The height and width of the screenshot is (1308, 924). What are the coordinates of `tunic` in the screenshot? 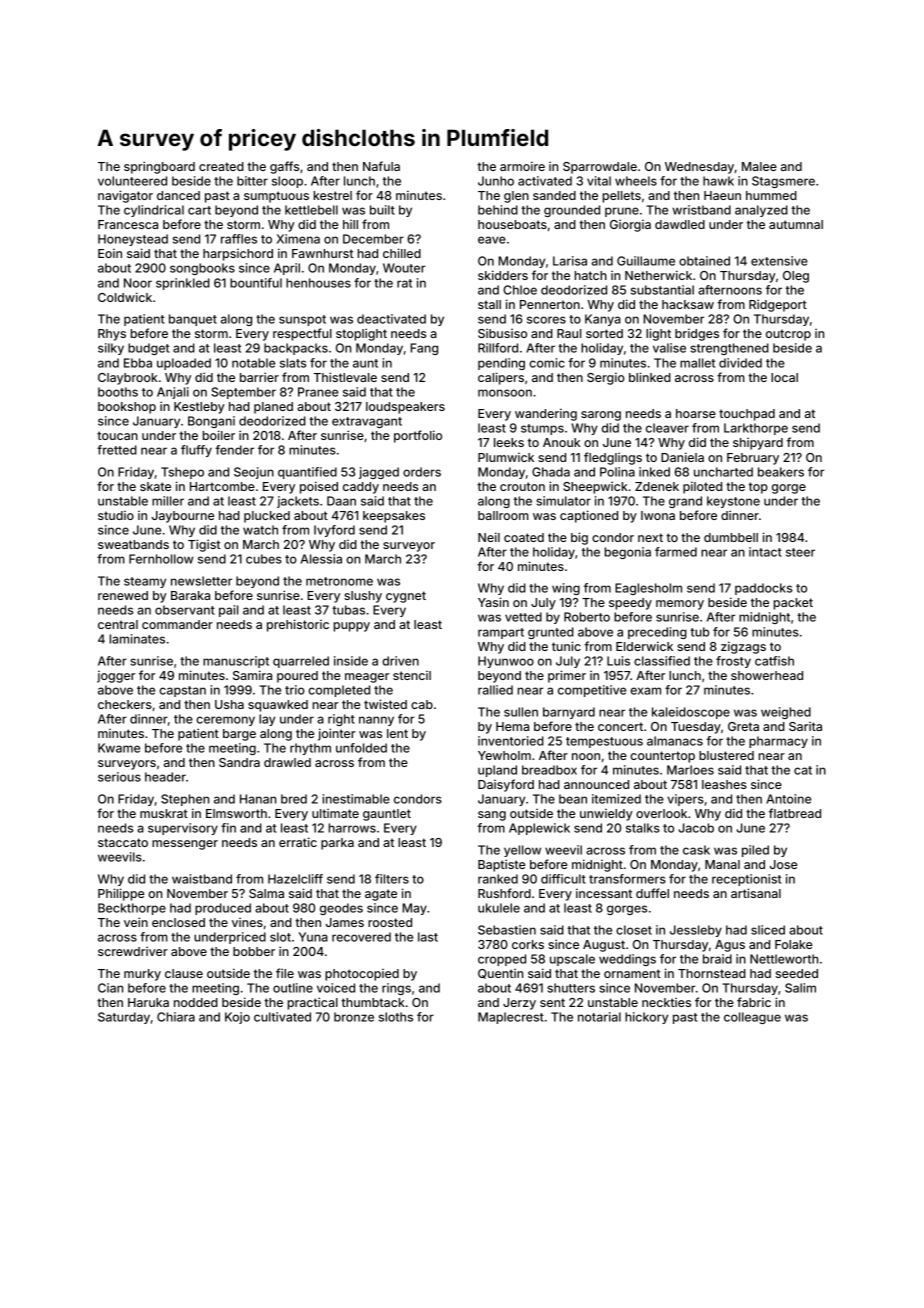 It's located at (566, 646).
